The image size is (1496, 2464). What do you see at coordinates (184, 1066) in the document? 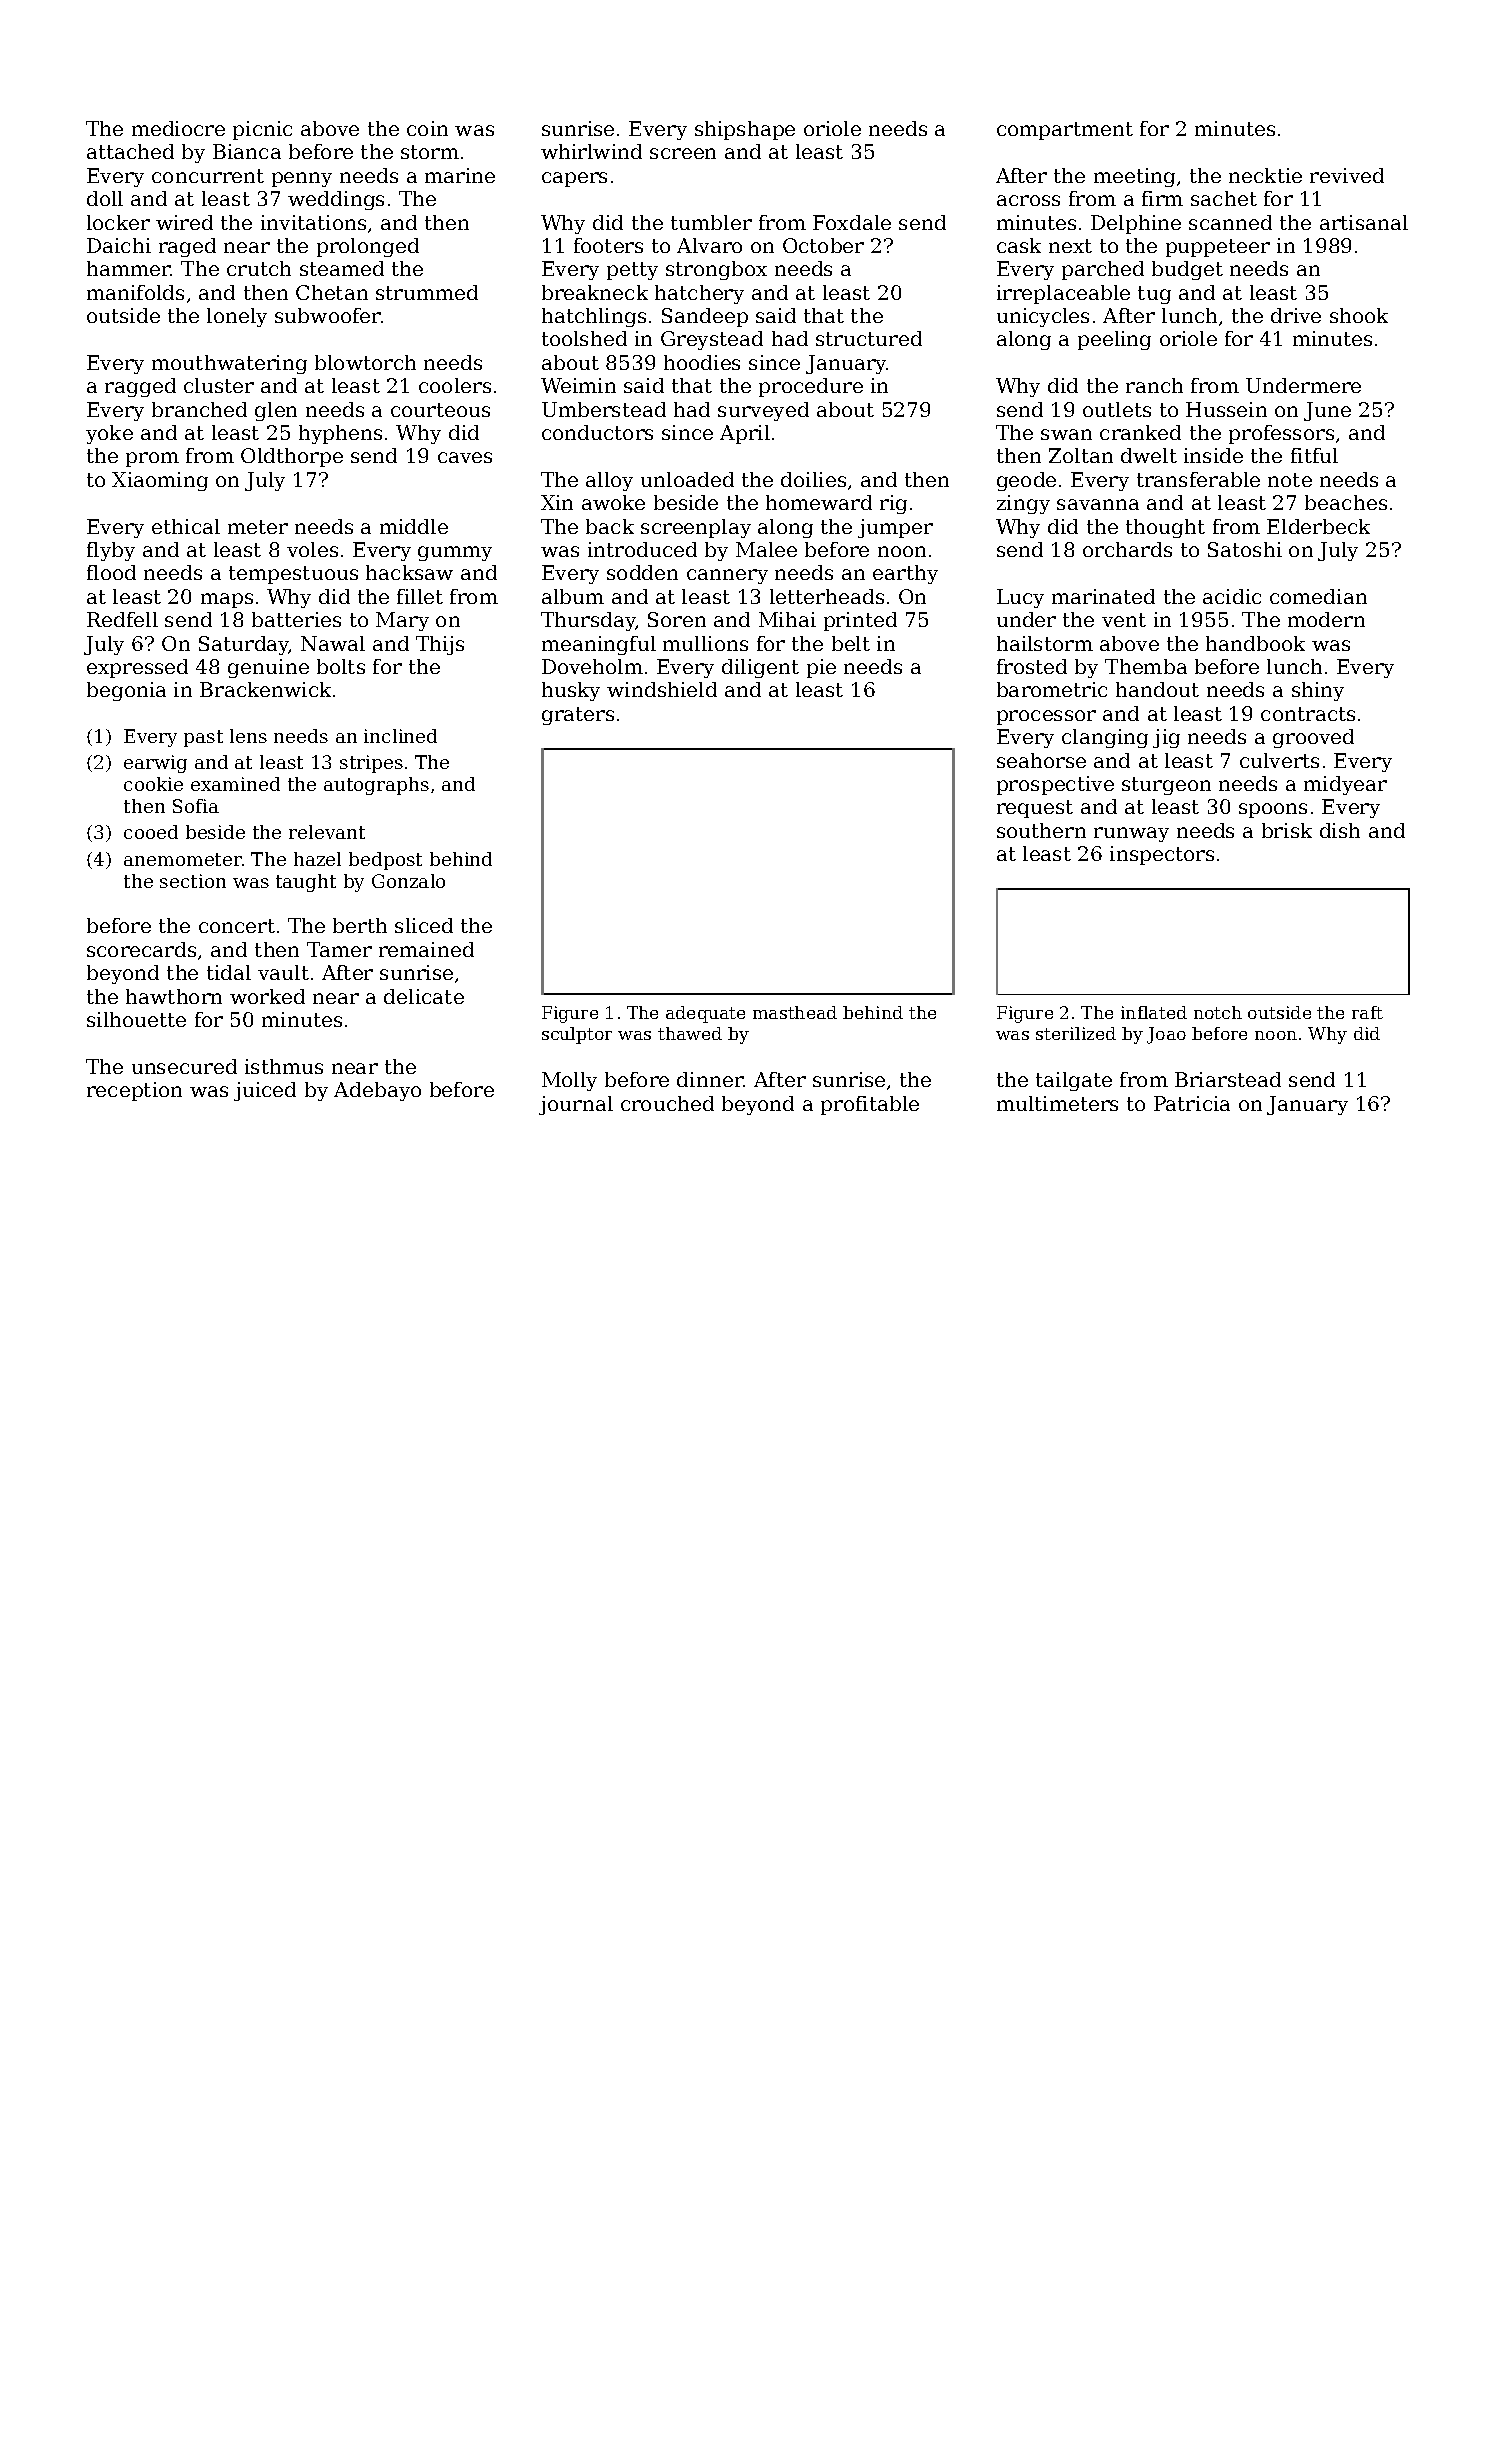
I see `unsecured` at bounding box center [184, 1066].
